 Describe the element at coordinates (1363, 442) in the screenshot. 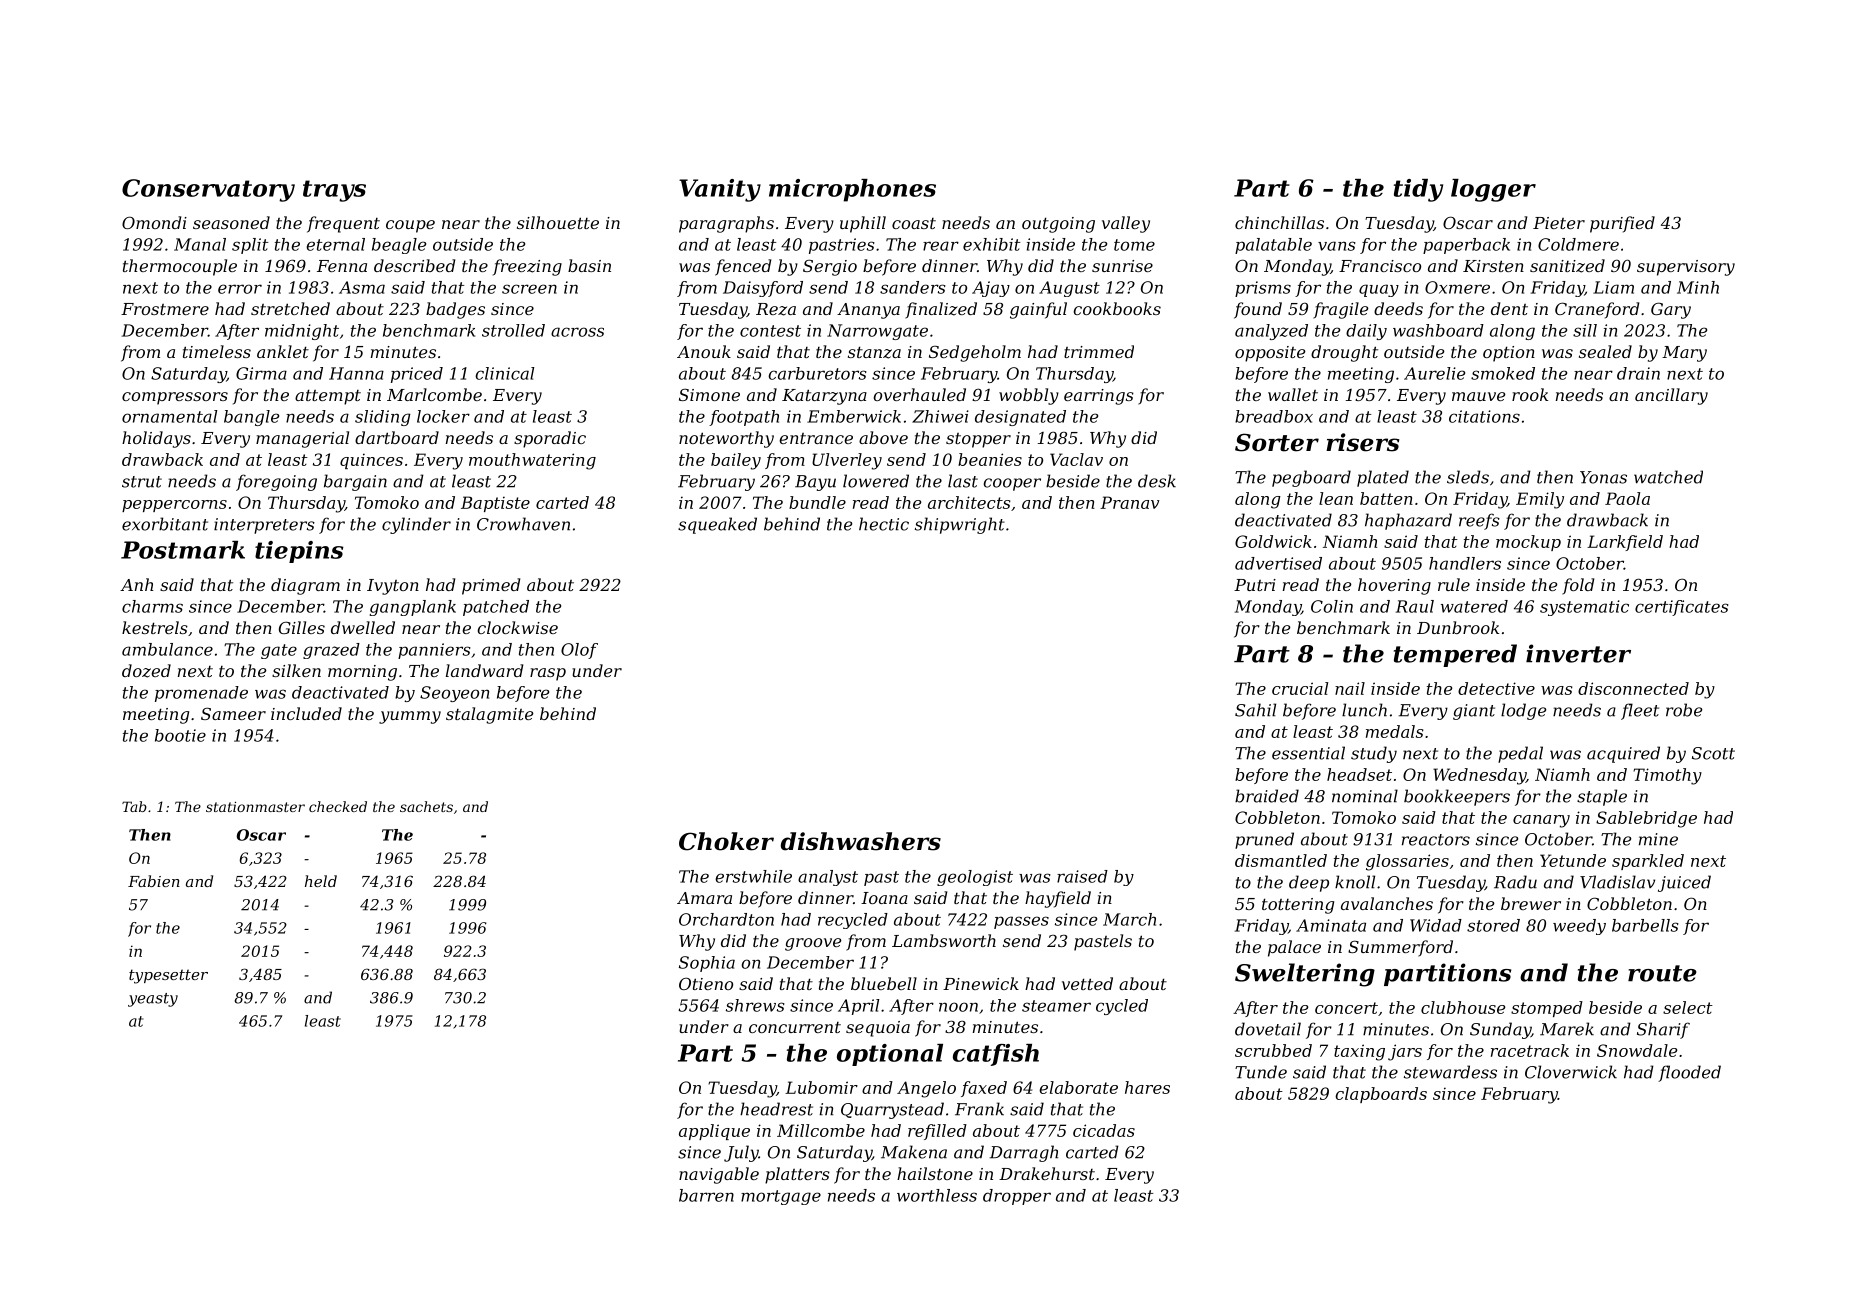

I see `risers` at that location.
